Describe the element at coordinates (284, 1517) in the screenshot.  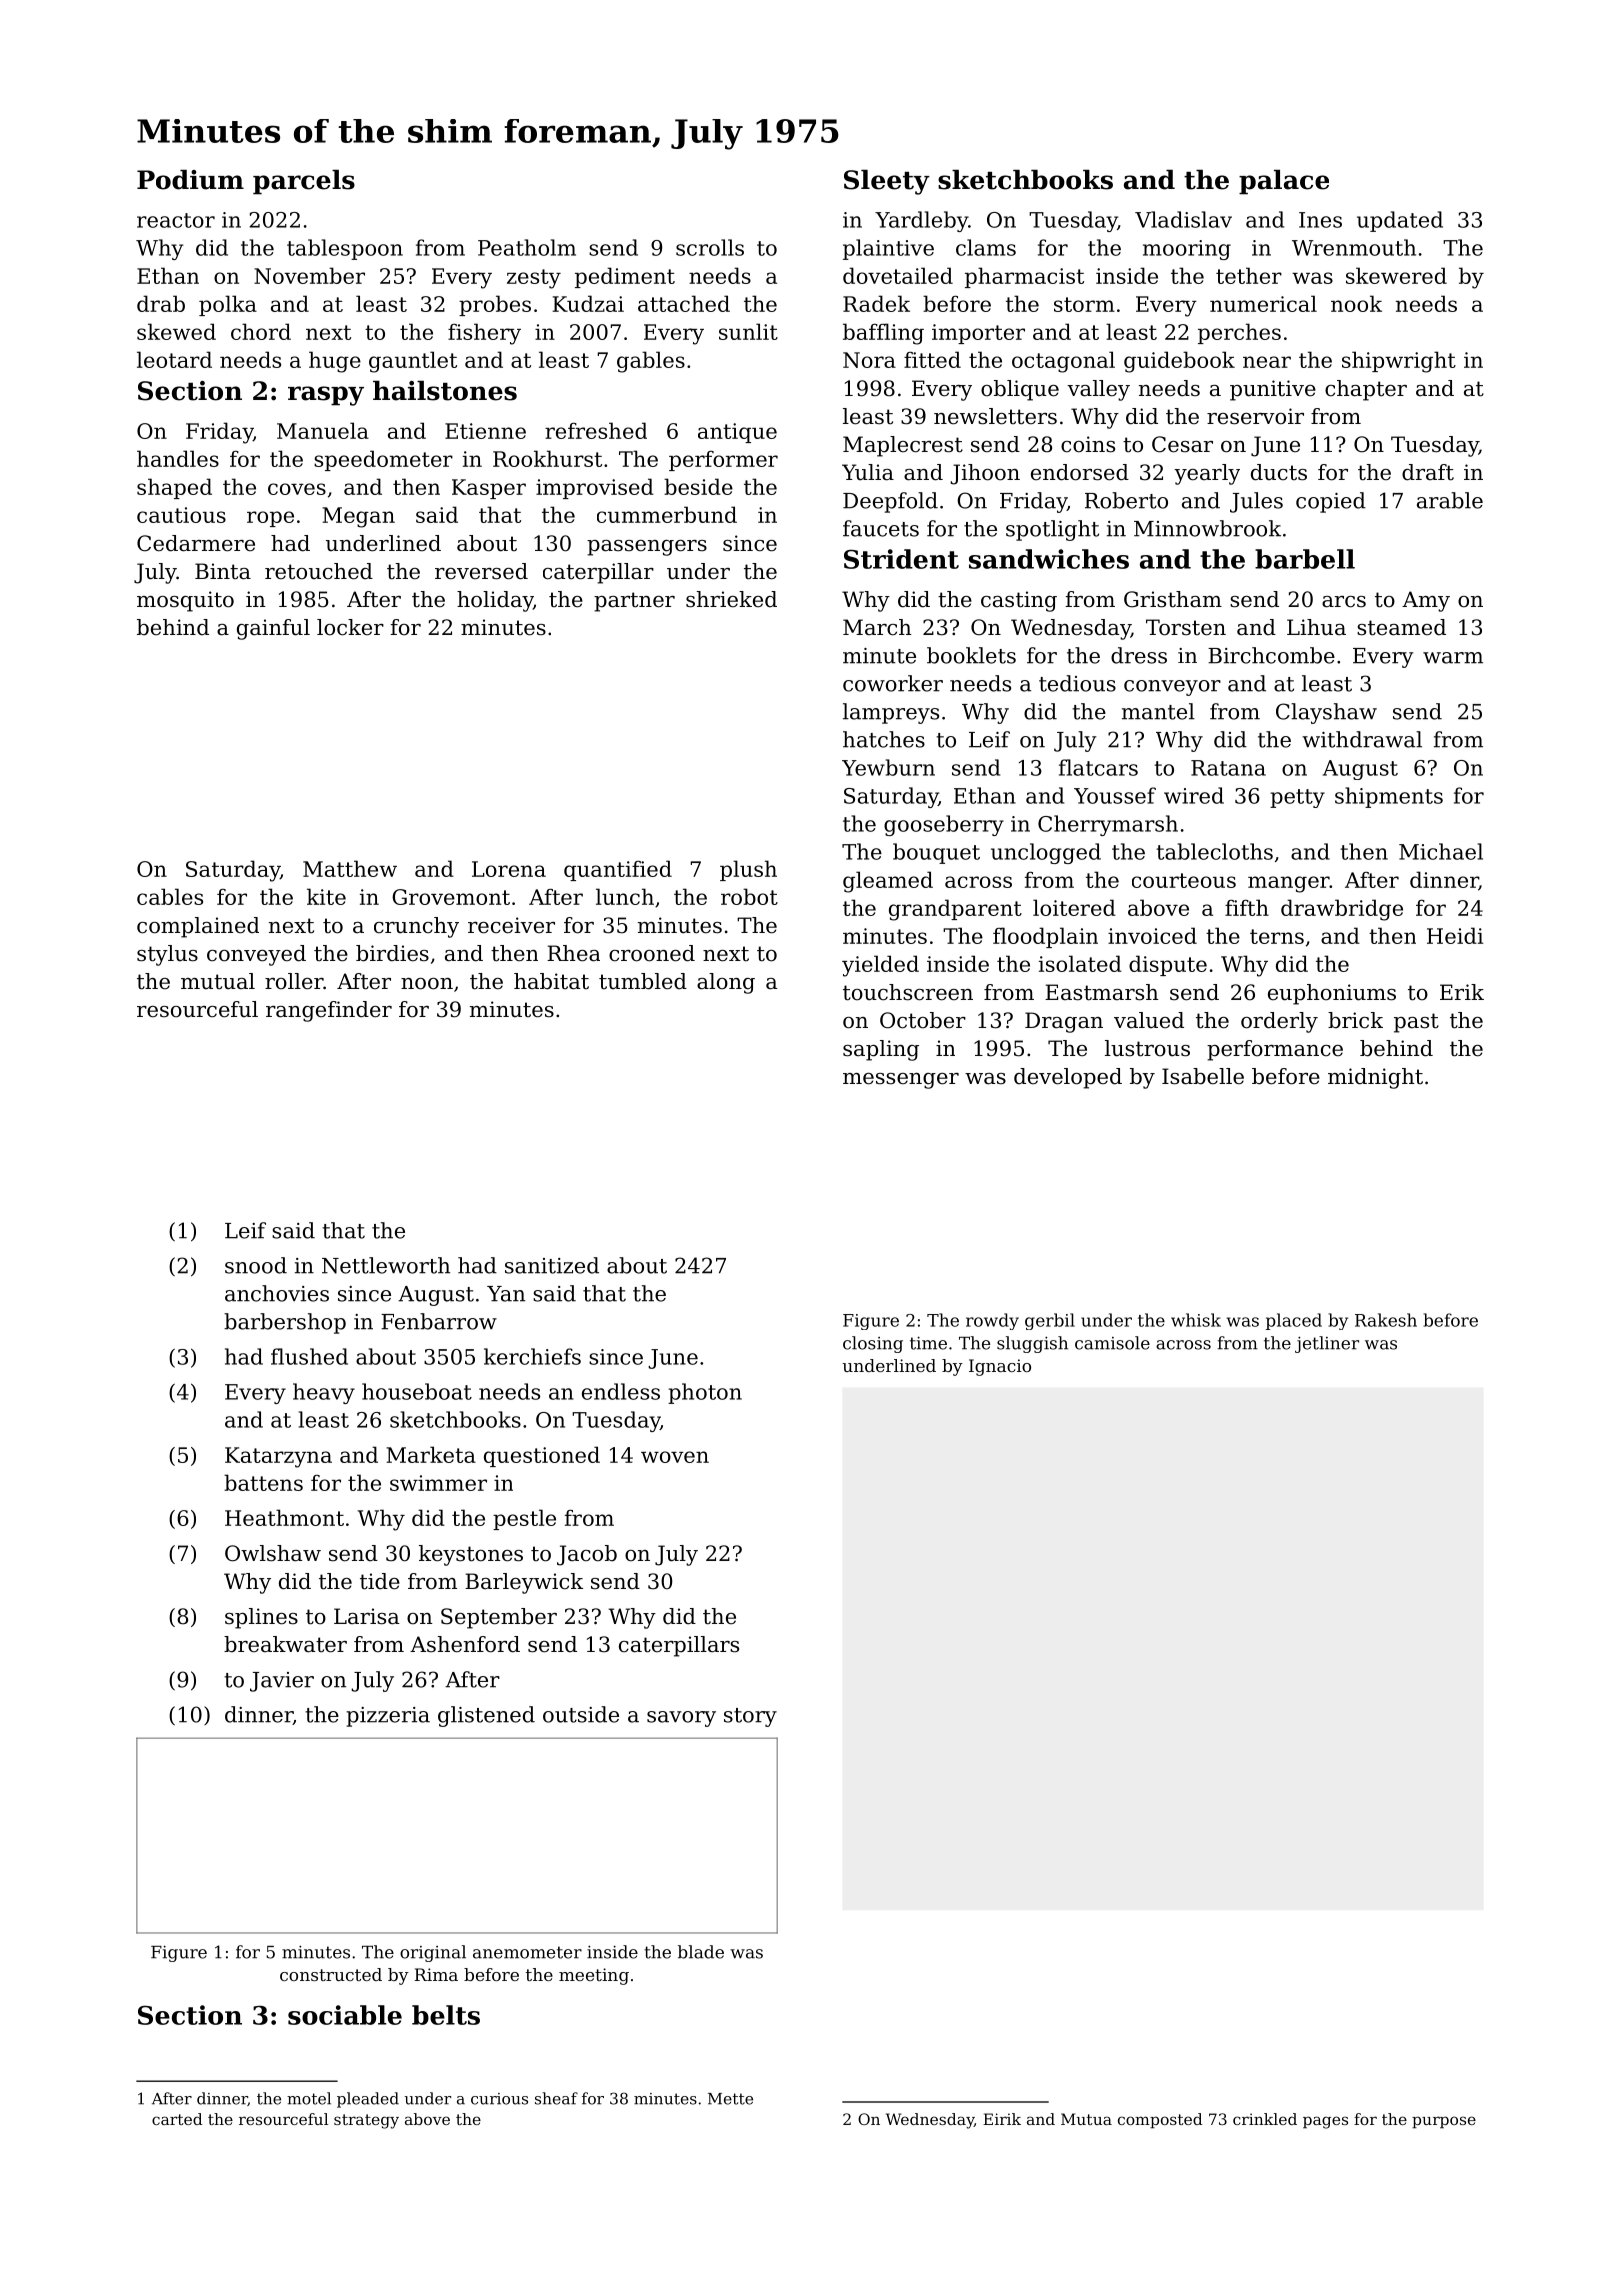
I see `Heathmont` at that location.
